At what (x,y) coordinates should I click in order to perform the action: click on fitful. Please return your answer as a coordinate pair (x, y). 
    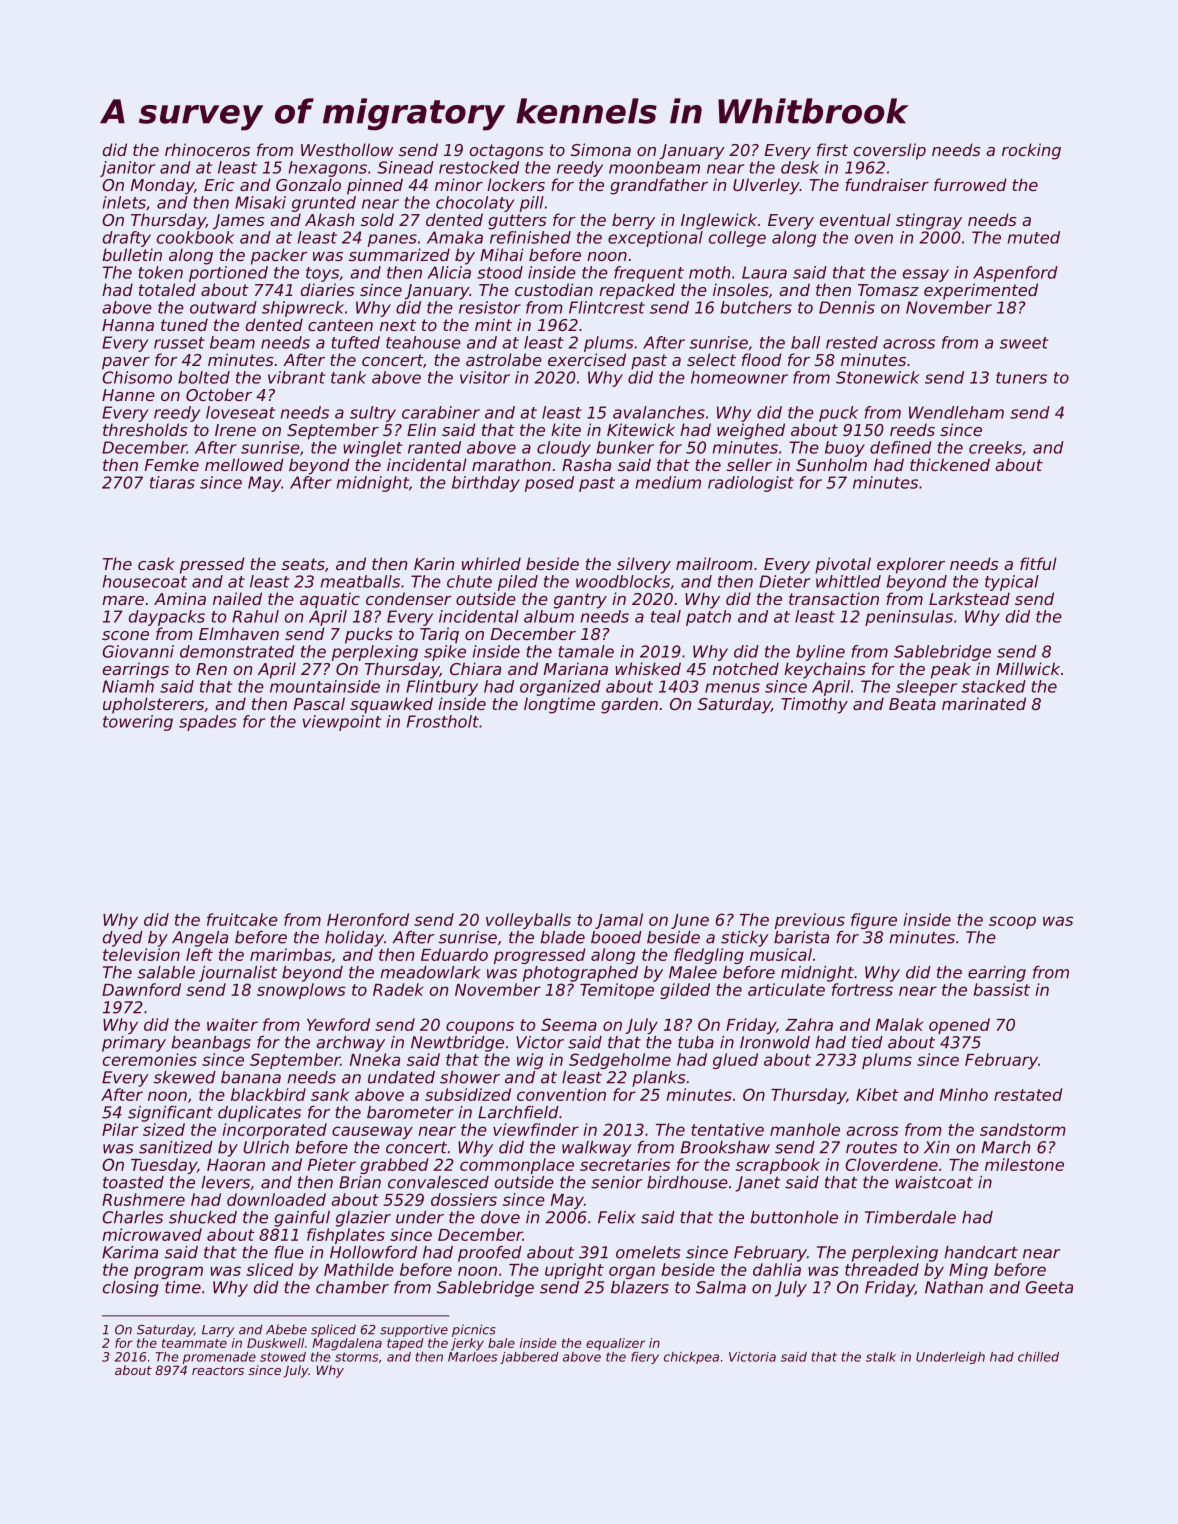
    Looking at the image, I should click on (1038, 563).
